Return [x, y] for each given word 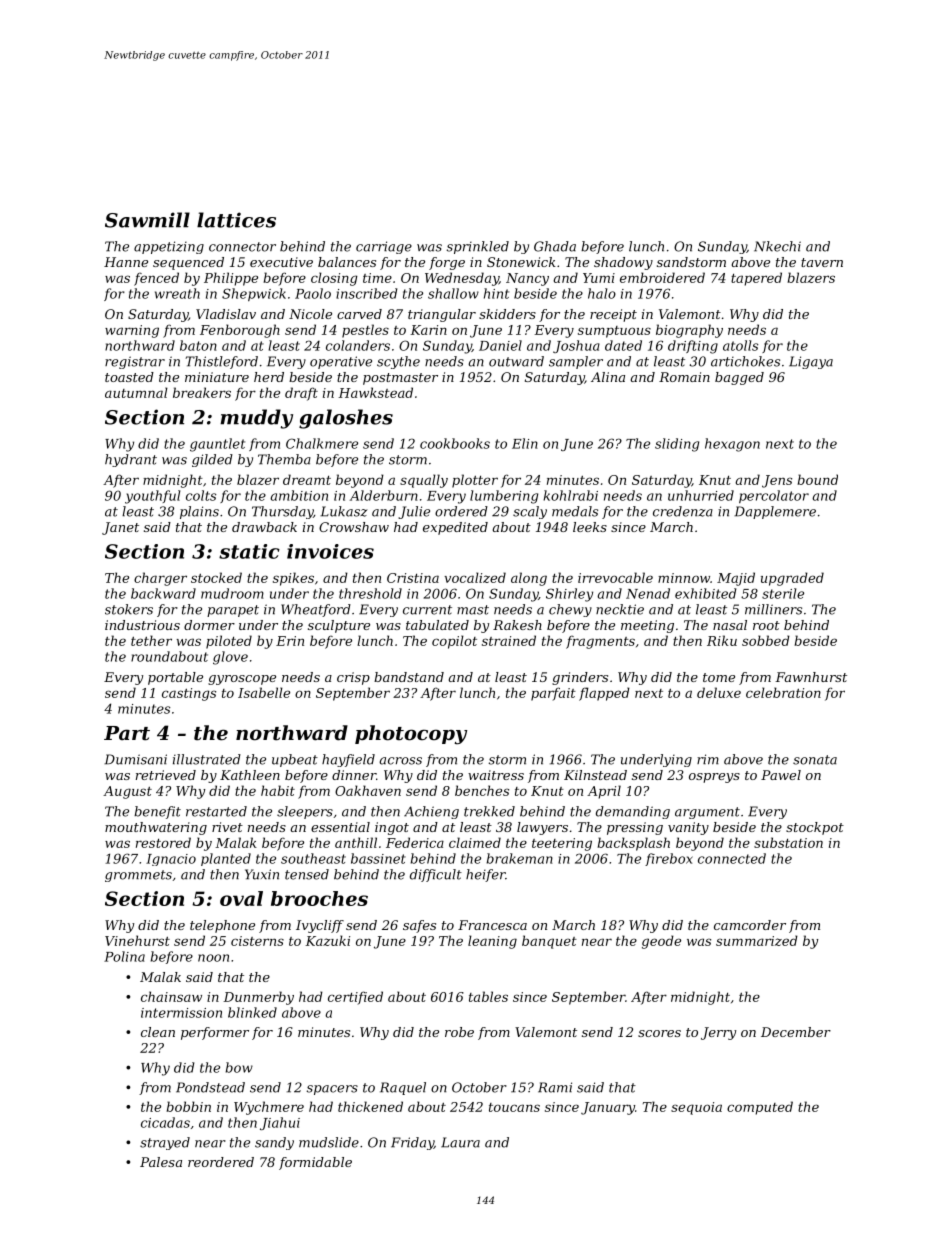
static [249, 551]
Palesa [161, 1162]
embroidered [662, 277]
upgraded [792, 579]
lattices [236, 220]
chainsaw [171, 996]
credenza [683, 511]
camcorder [750, 925]
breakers [202, 392]
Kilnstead [595, 775]
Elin [525, 443]
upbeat [295, 760]
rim [708, 759]
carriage [384, 247]
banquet [549, 942]
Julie [414, 512]
